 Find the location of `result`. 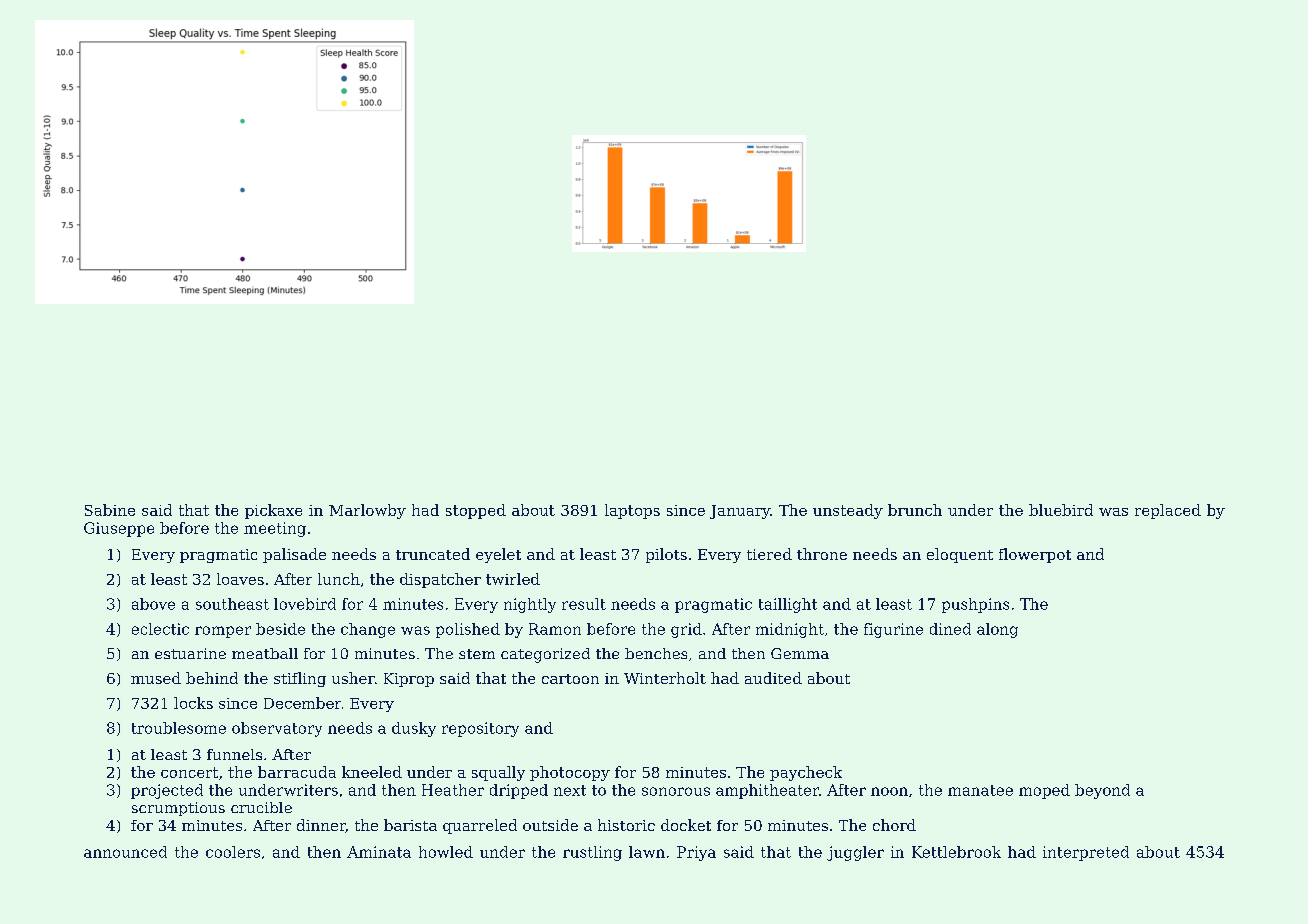

result is located at coordinates (584, 604).
